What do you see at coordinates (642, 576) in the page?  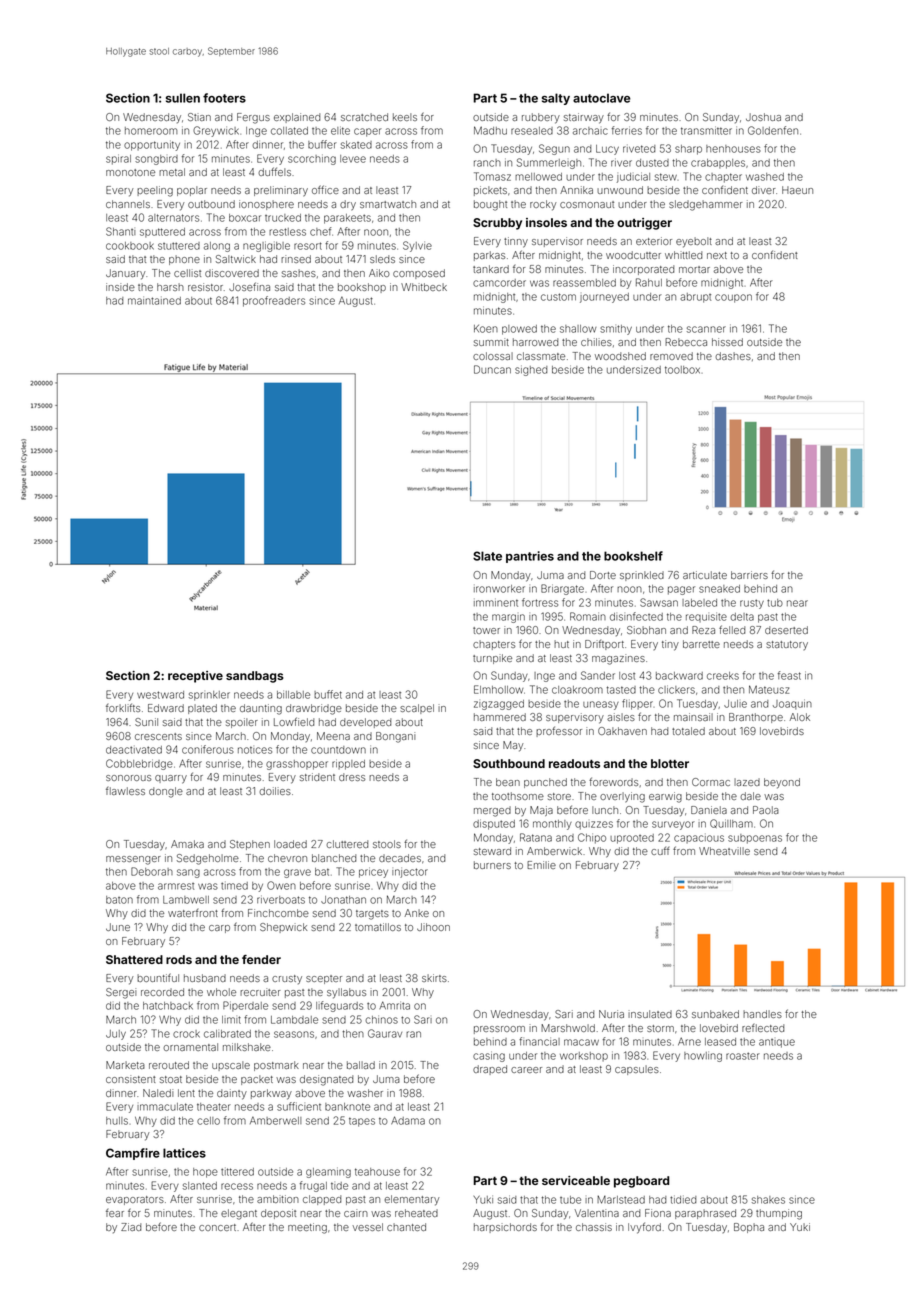 I see `sprinkled` at bounding box center [642, 576].
